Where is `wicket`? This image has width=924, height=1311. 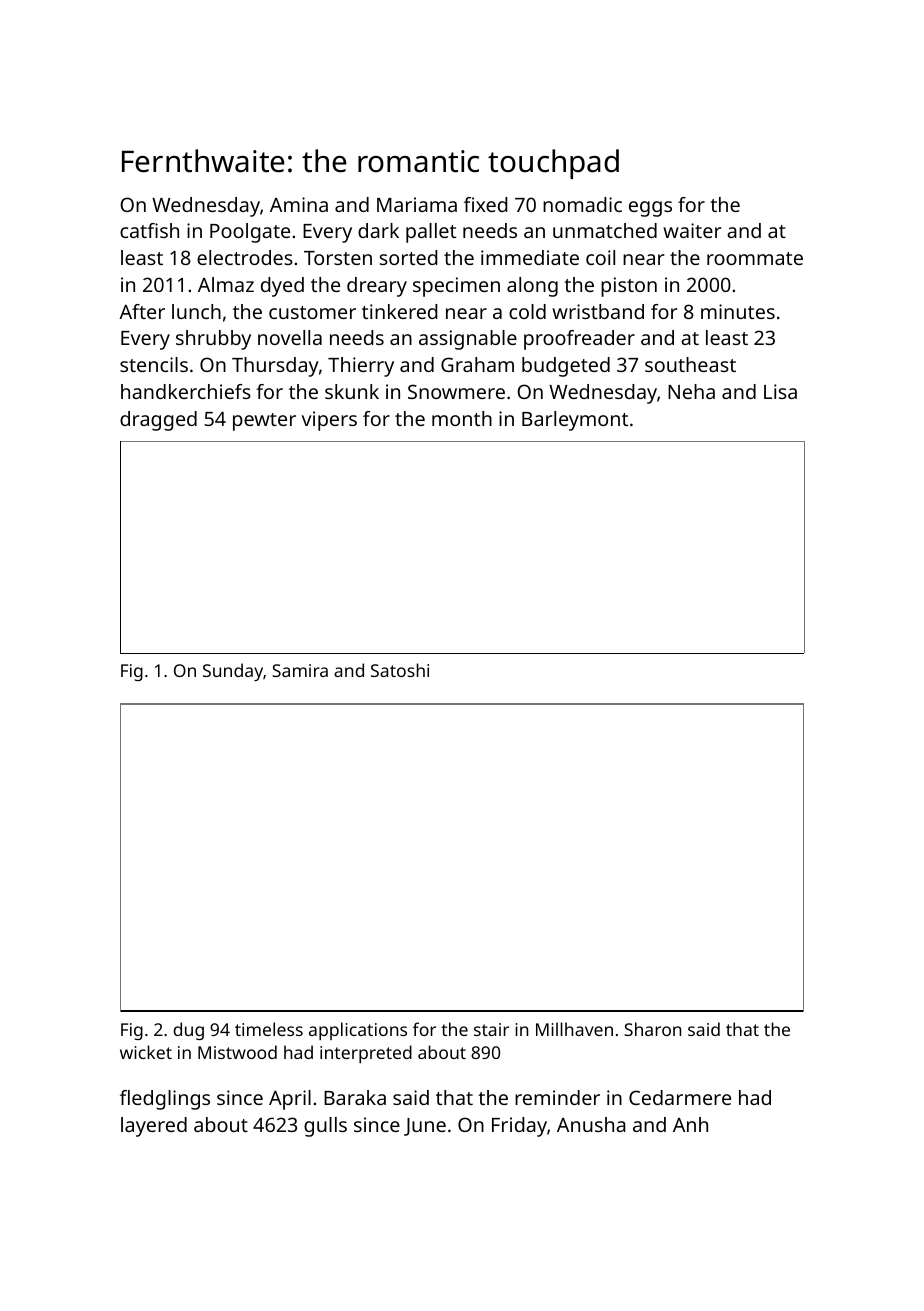
wicket is located at coordinates (146, 1052).
